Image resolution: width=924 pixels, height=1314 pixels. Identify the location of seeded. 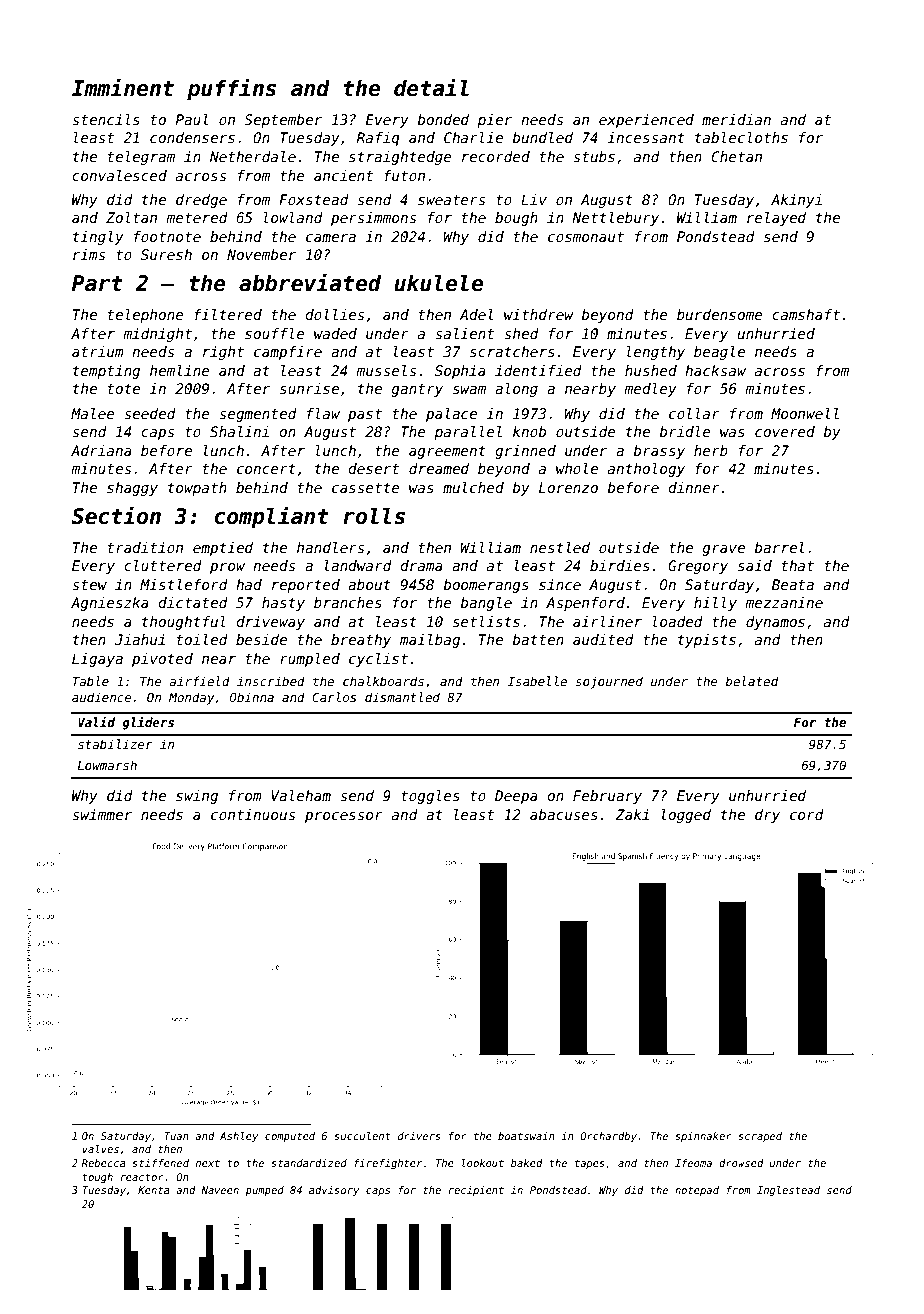
(150, 413).
